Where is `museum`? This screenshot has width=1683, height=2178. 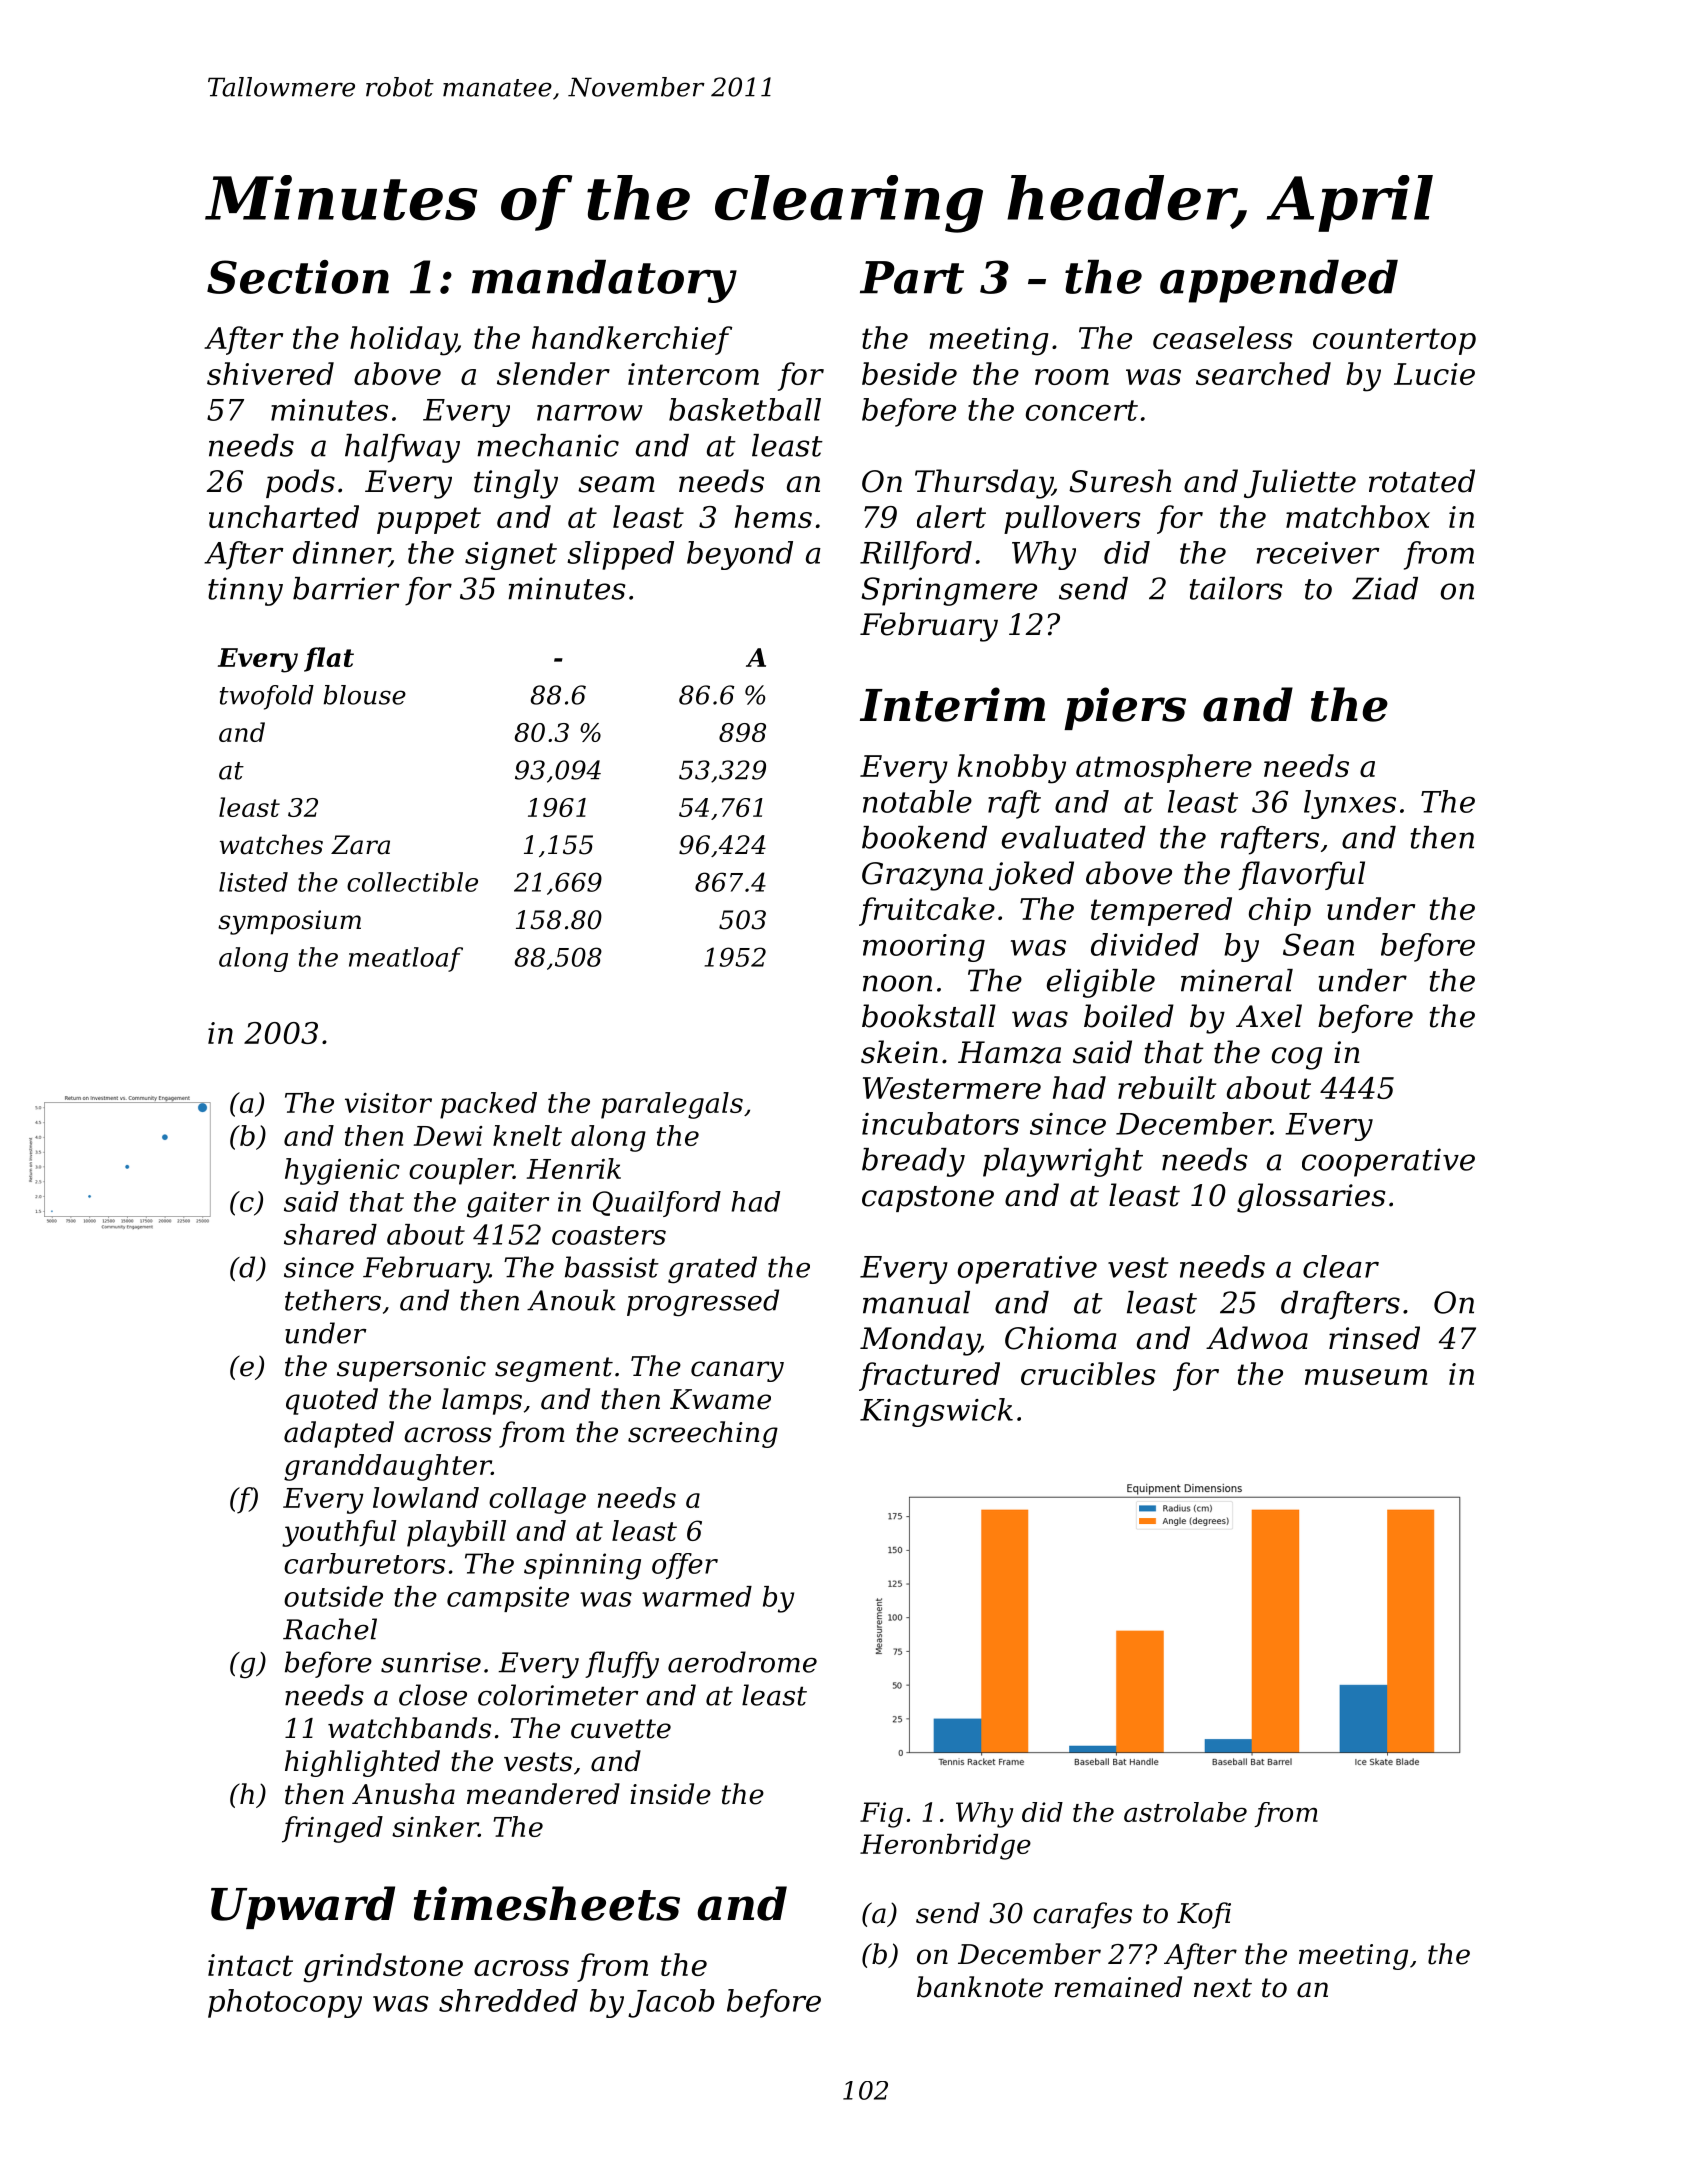
museum is located at coordinates (1366, 1377).
